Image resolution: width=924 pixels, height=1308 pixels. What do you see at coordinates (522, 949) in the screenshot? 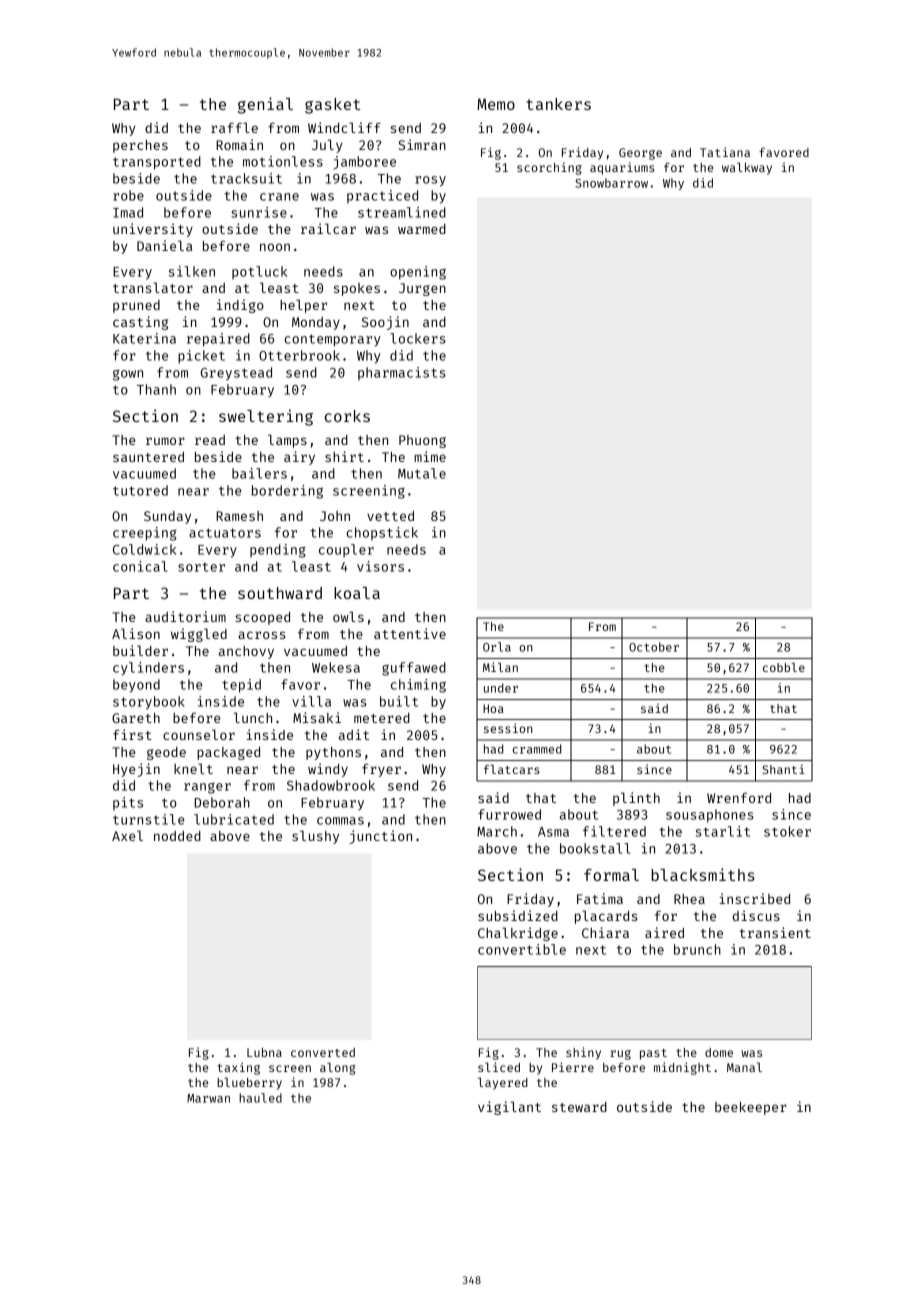
I see `convertible` at bounding box center [522, 949].
